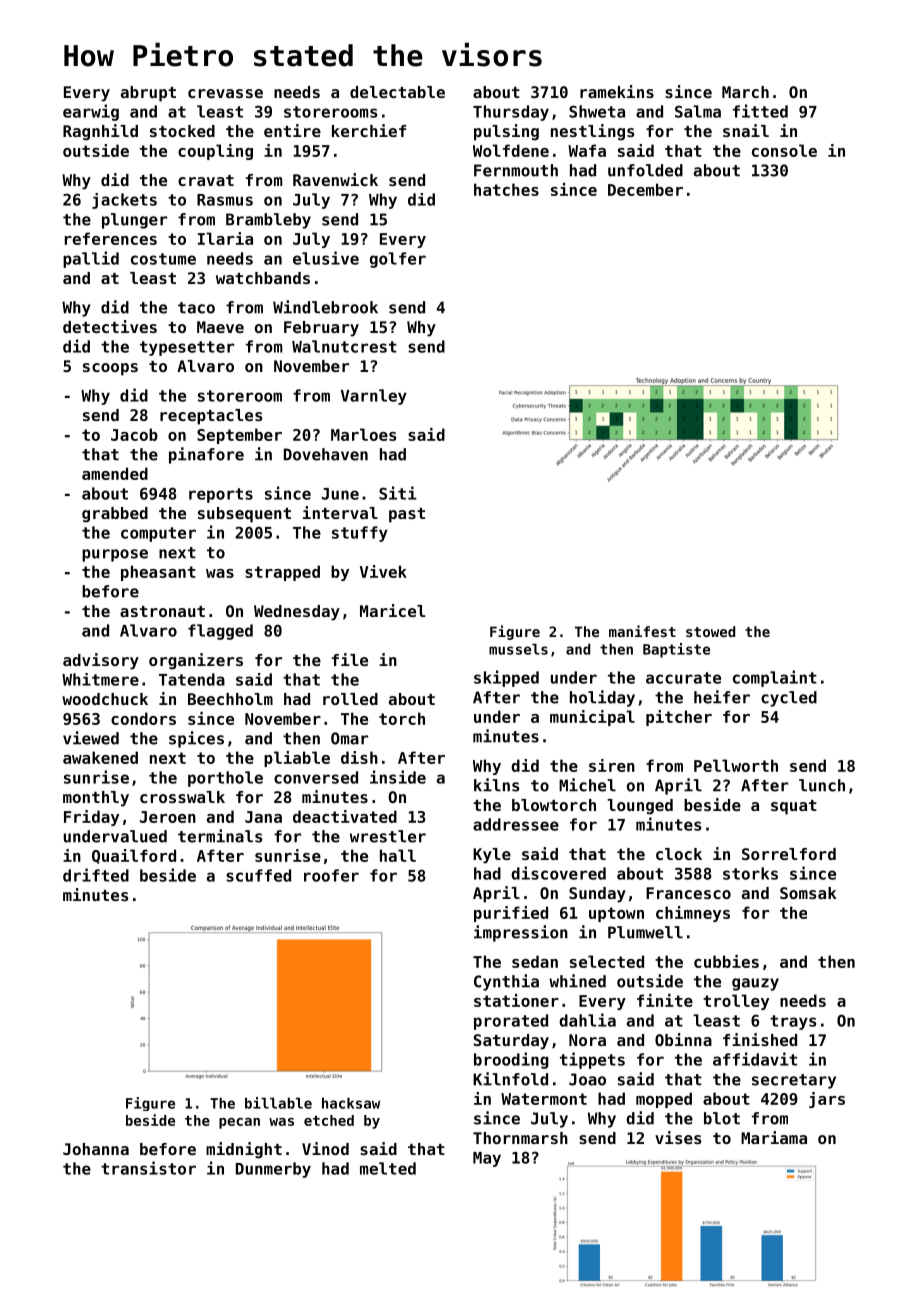 The height and width of the screenshot is (1308, 924). Describe the element at coordinates (506, 189) in the screenshot. I see `hatches` at that location.
